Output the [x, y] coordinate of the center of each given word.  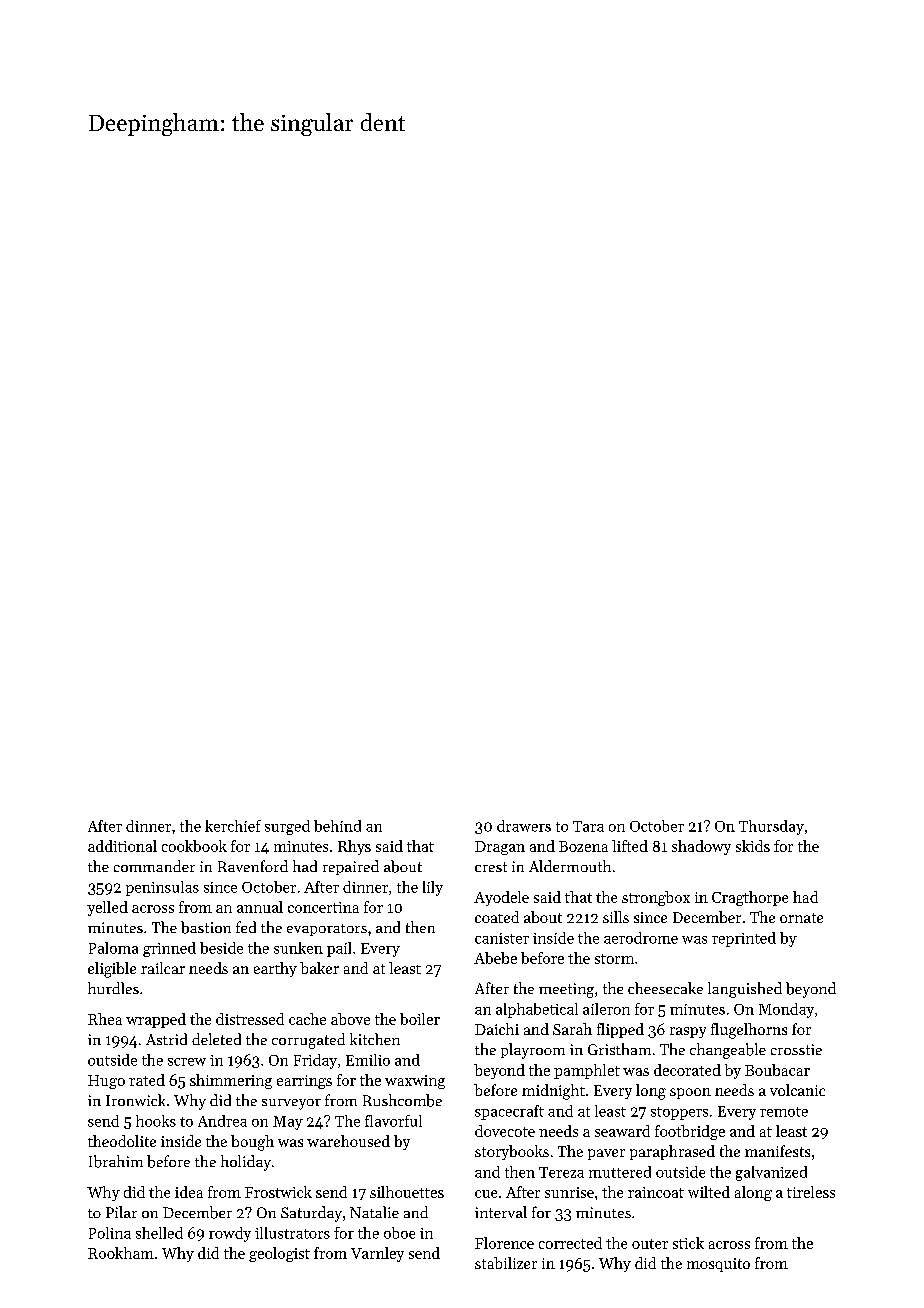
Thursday [771, 827]
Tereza [561, 1172]
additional [122, 846]
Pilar [121, 1212]
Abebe [495, 958]
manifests [777, 1151]
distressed [250, 1019]
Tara [588, 826]
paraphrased [672, 1152]
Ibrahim [116, 1161]
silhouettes [407, 1192]
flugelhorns [749, 1031]
